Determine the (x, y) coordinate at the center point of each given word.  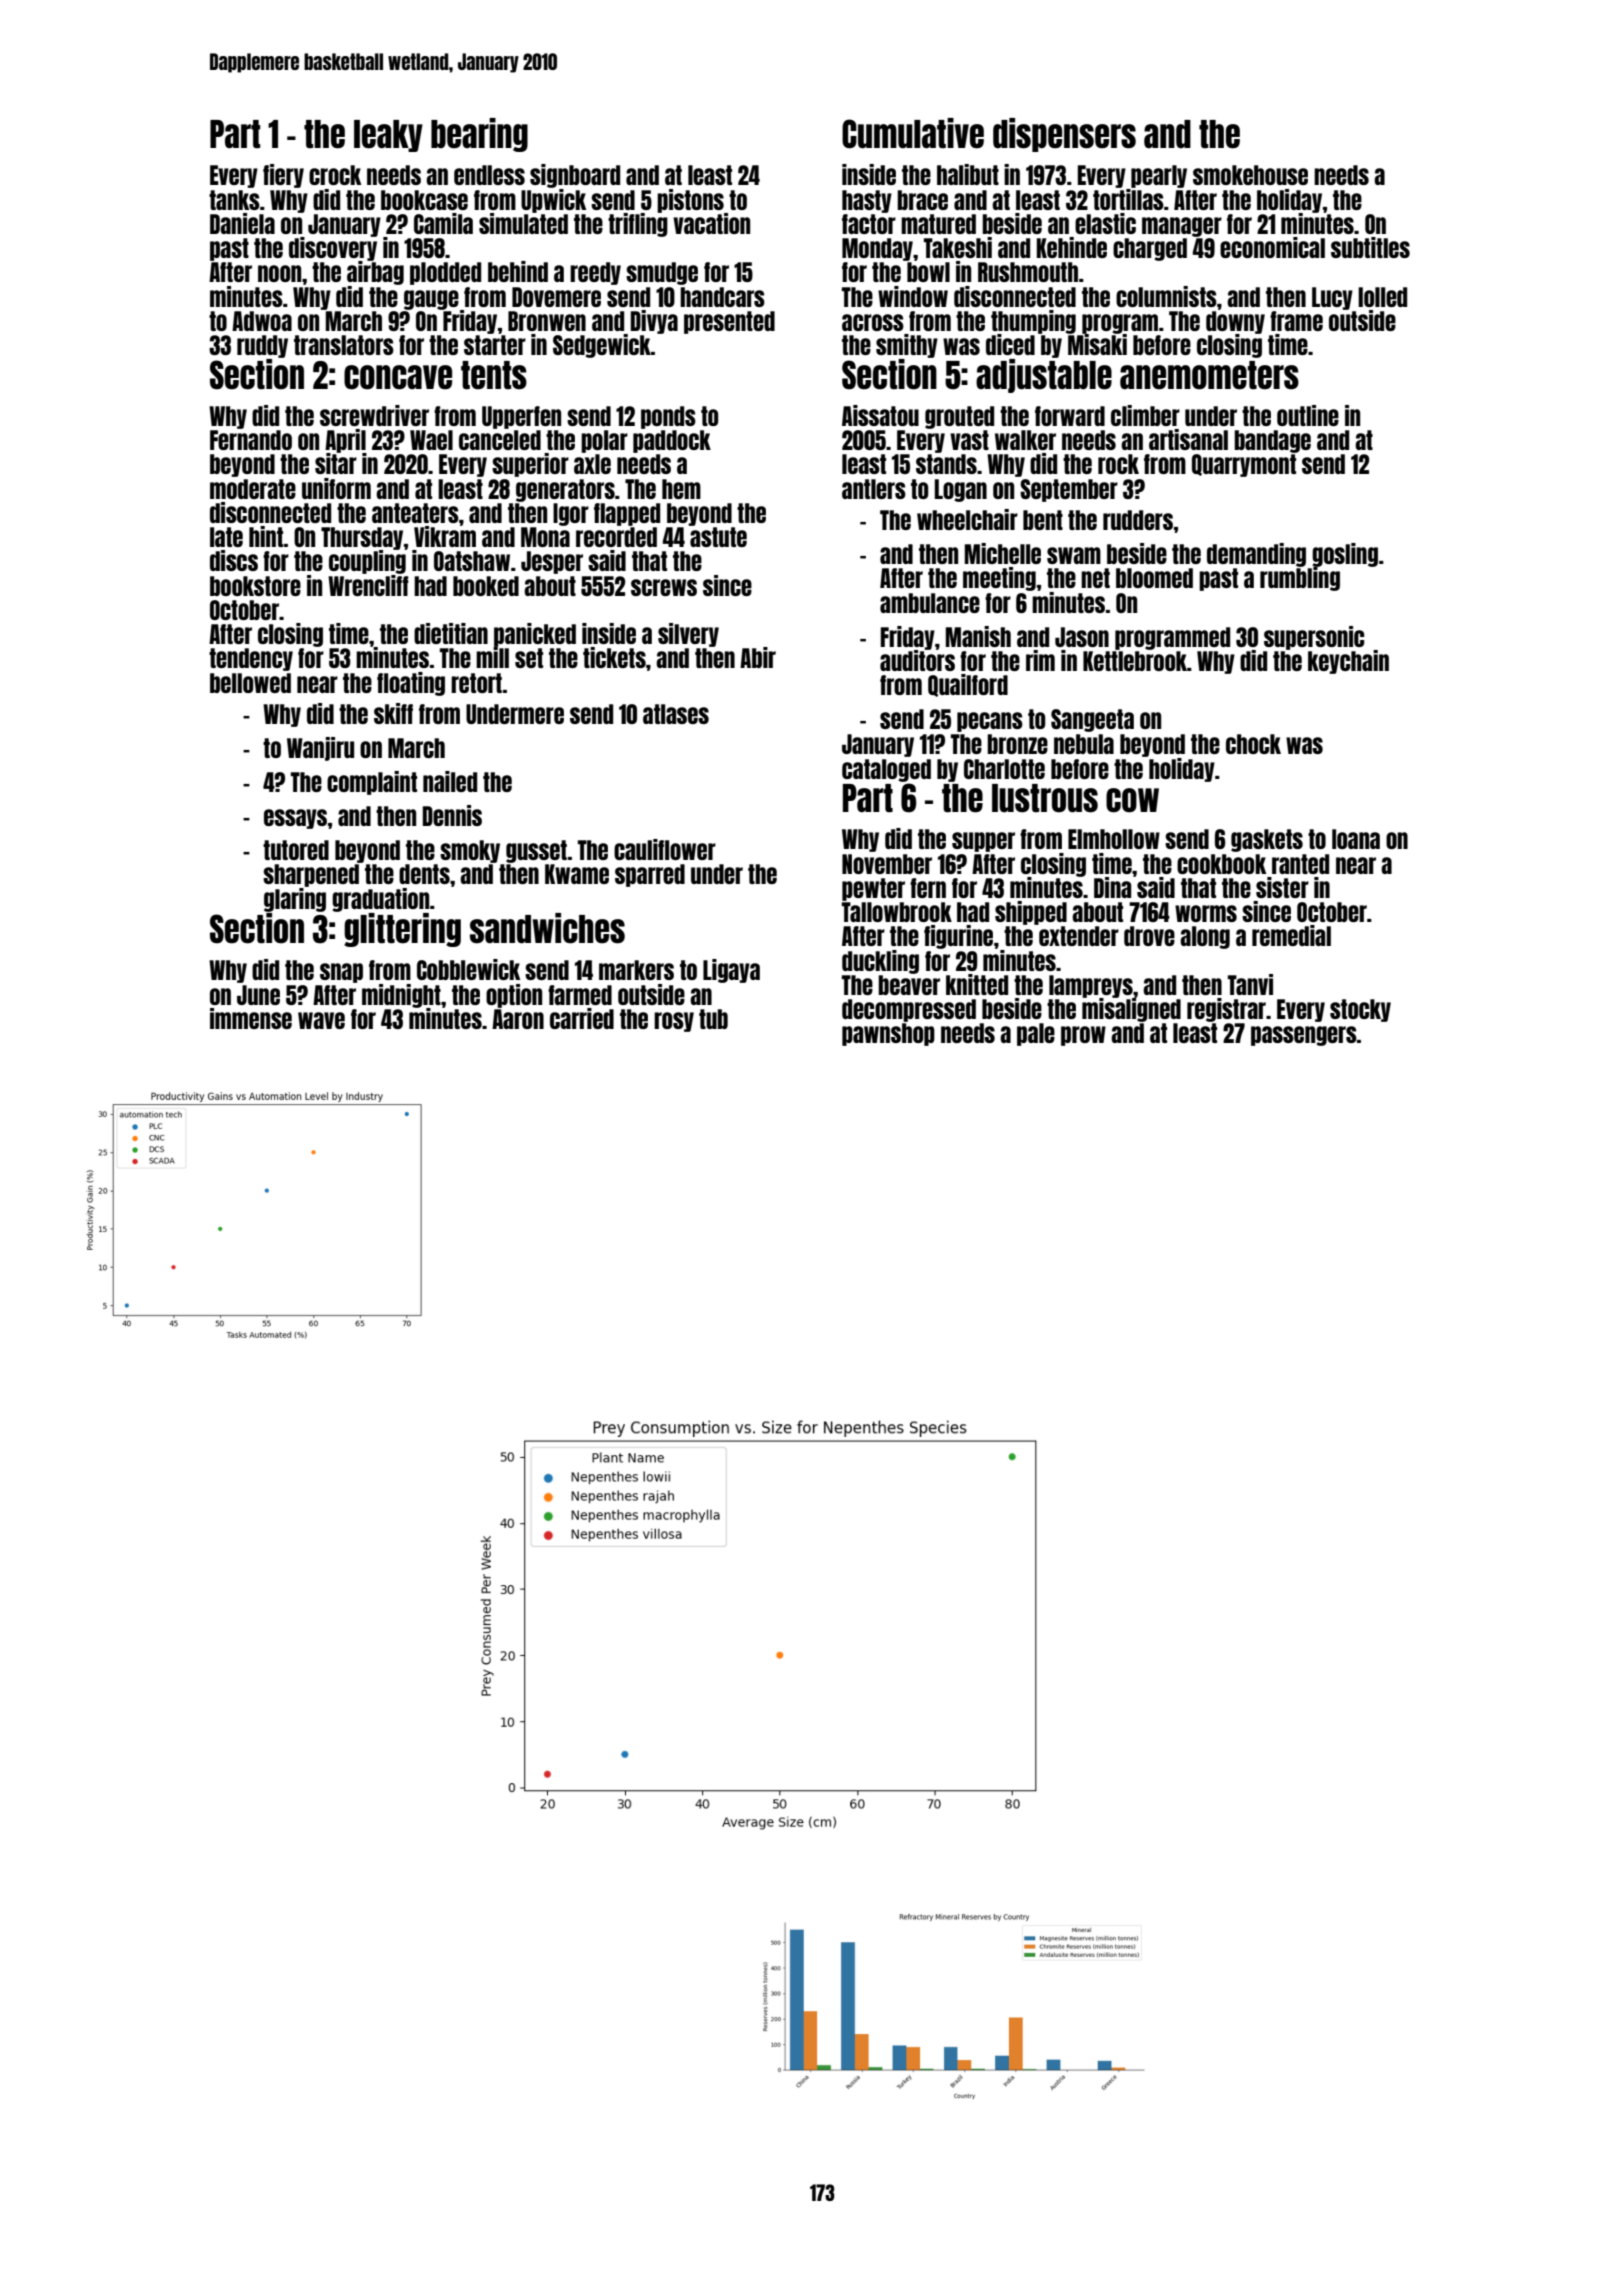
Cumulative (913, 133)
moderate (253, 489)
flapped (627, 514)
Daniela (242, 223)
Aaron (518, 1019)
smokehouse (1250, 175)
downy (1235, 322)
